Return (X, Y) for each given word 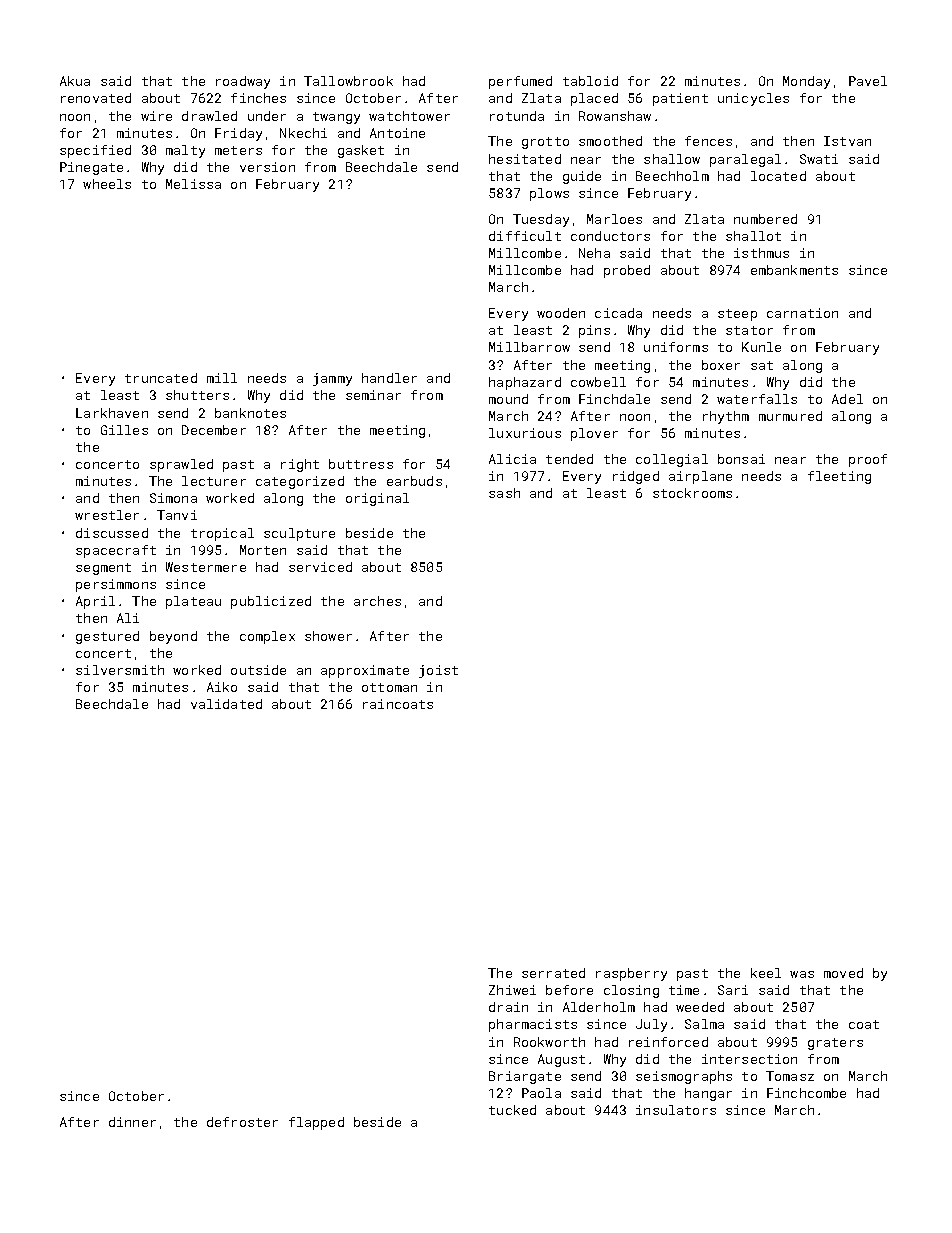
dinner (132, 1122)
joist (438, 671)
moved (843, 973)
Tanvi (177, 515)
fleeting (839, 477)
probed (627, 271)
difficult (525, 236)
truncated (161, 378)
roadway (243, 82)
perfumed (520, 82)
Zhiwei (512, 990)
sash (504, 493)
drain (508, 1007)
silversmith (120, 670)
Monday (806, 82)
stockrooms (692, 493)
